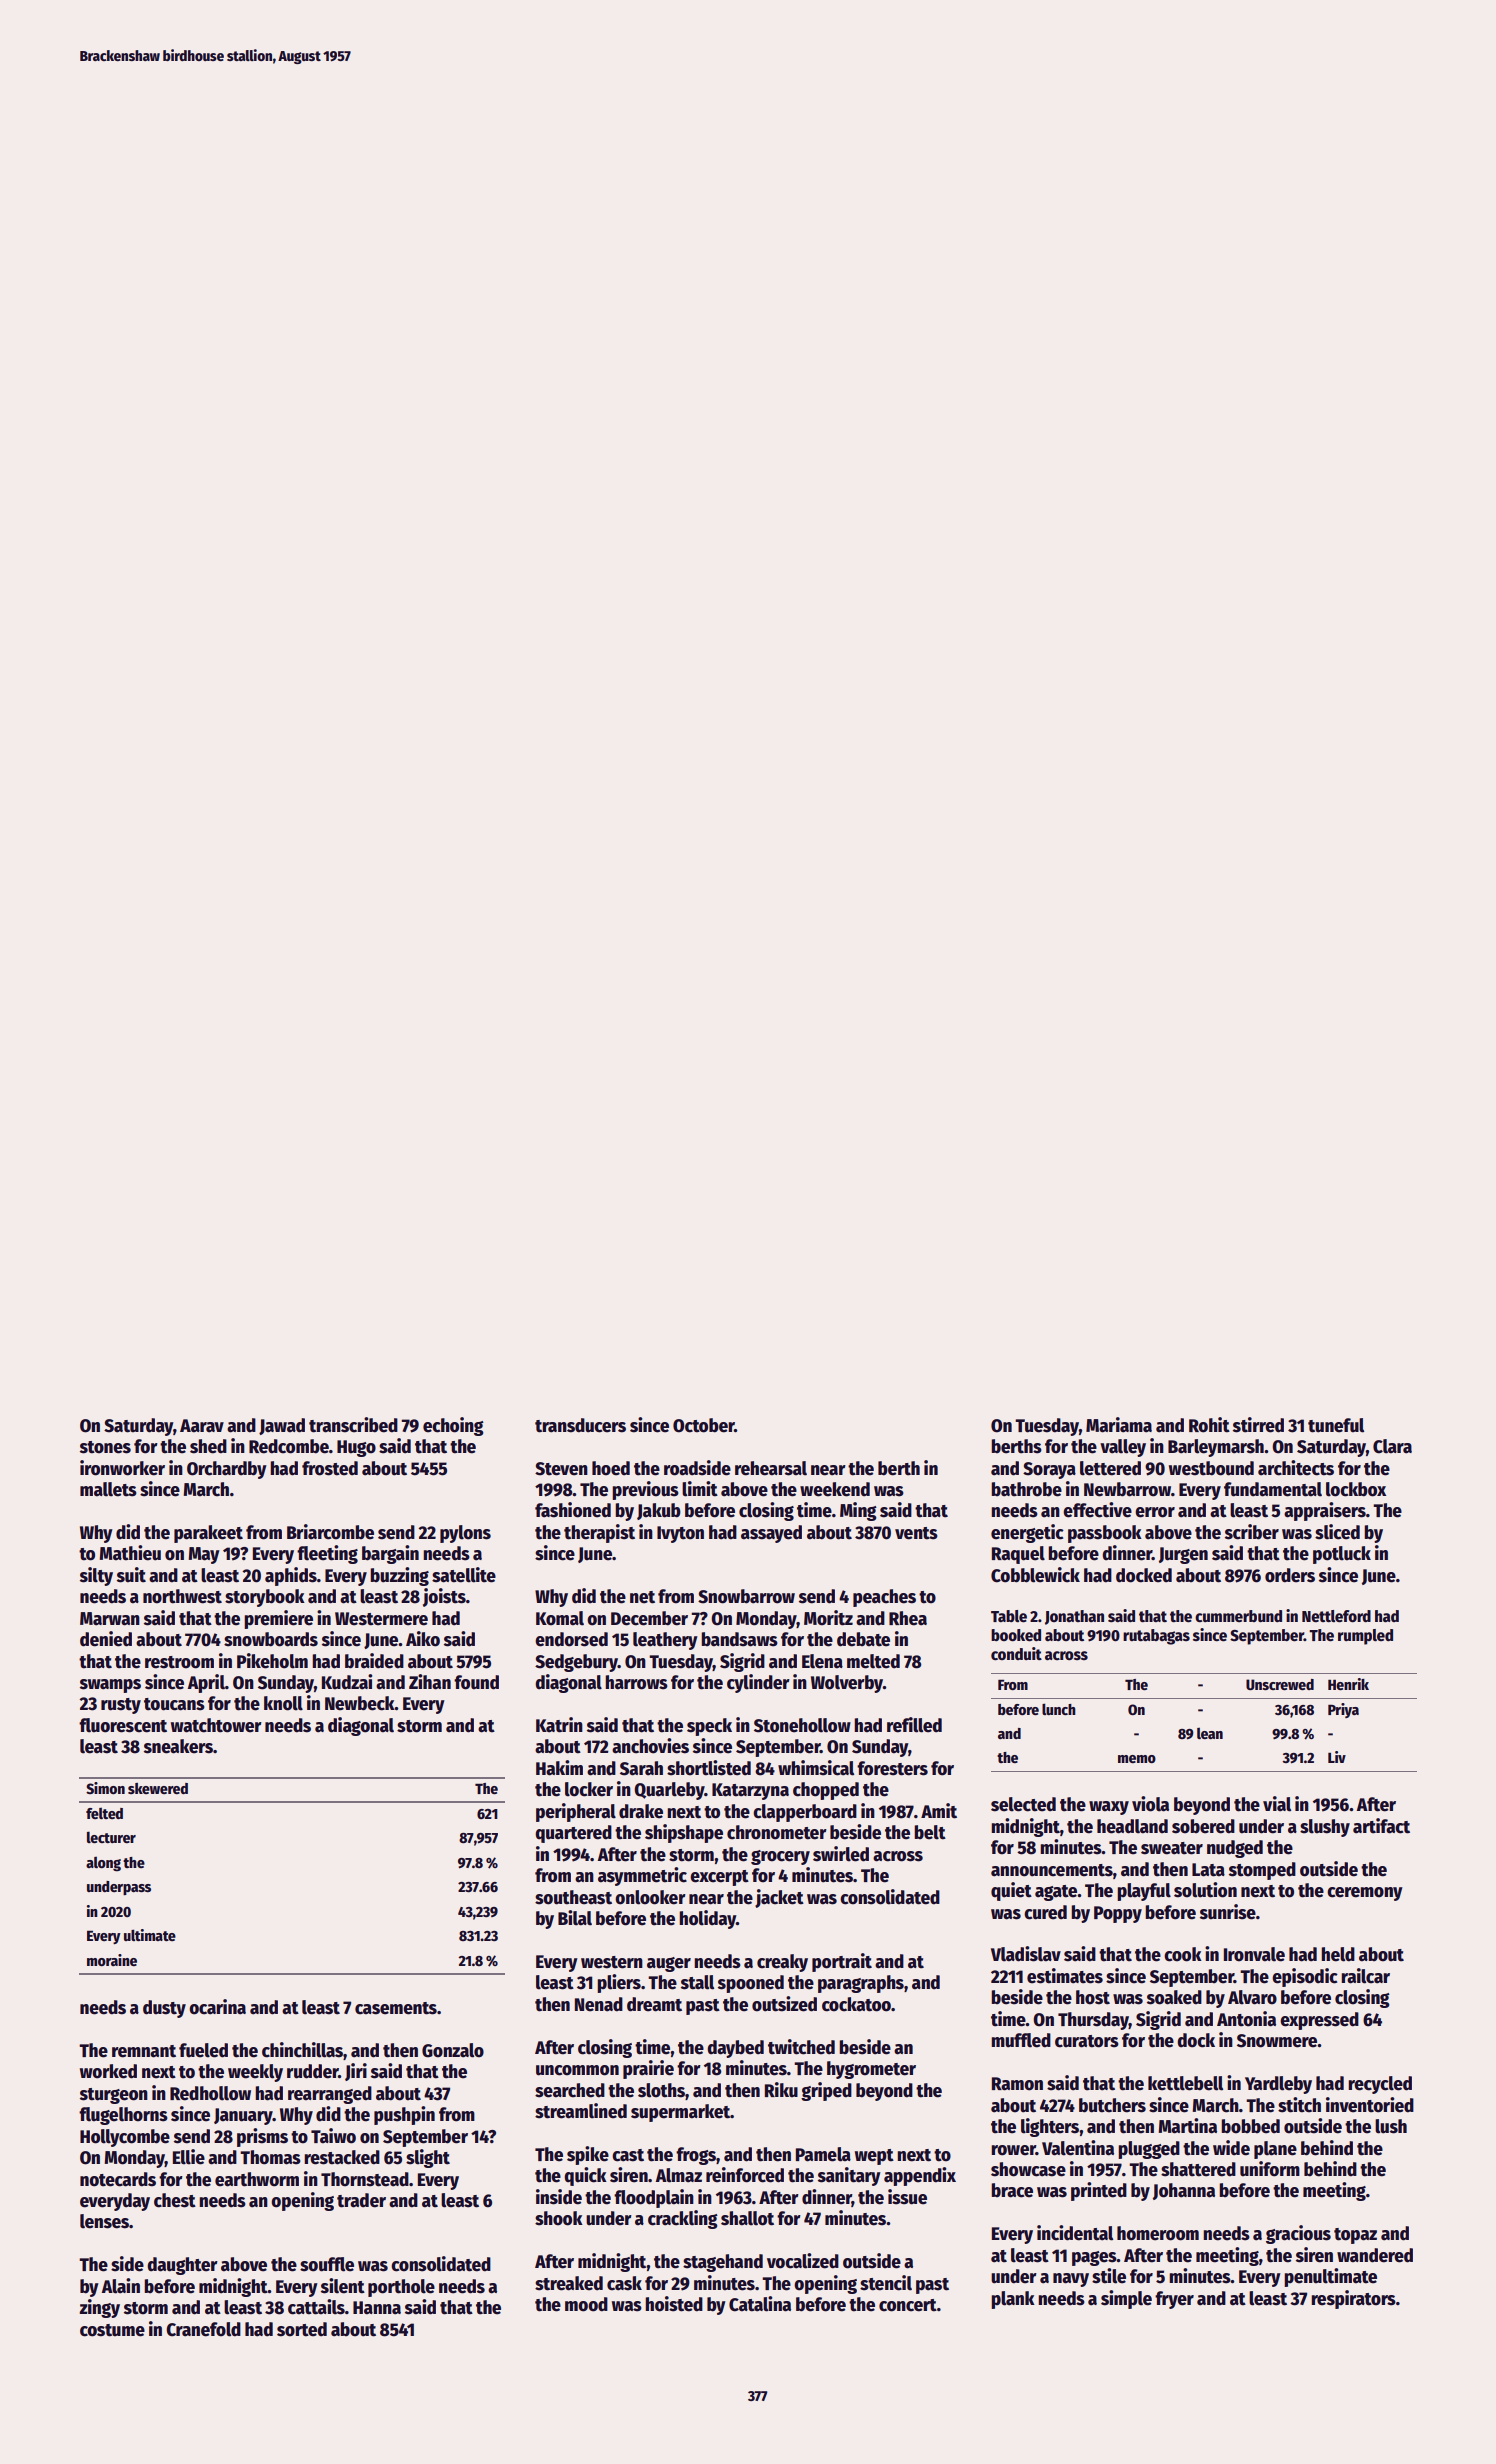  I want to click on Aarav, so click(202, 1426).
